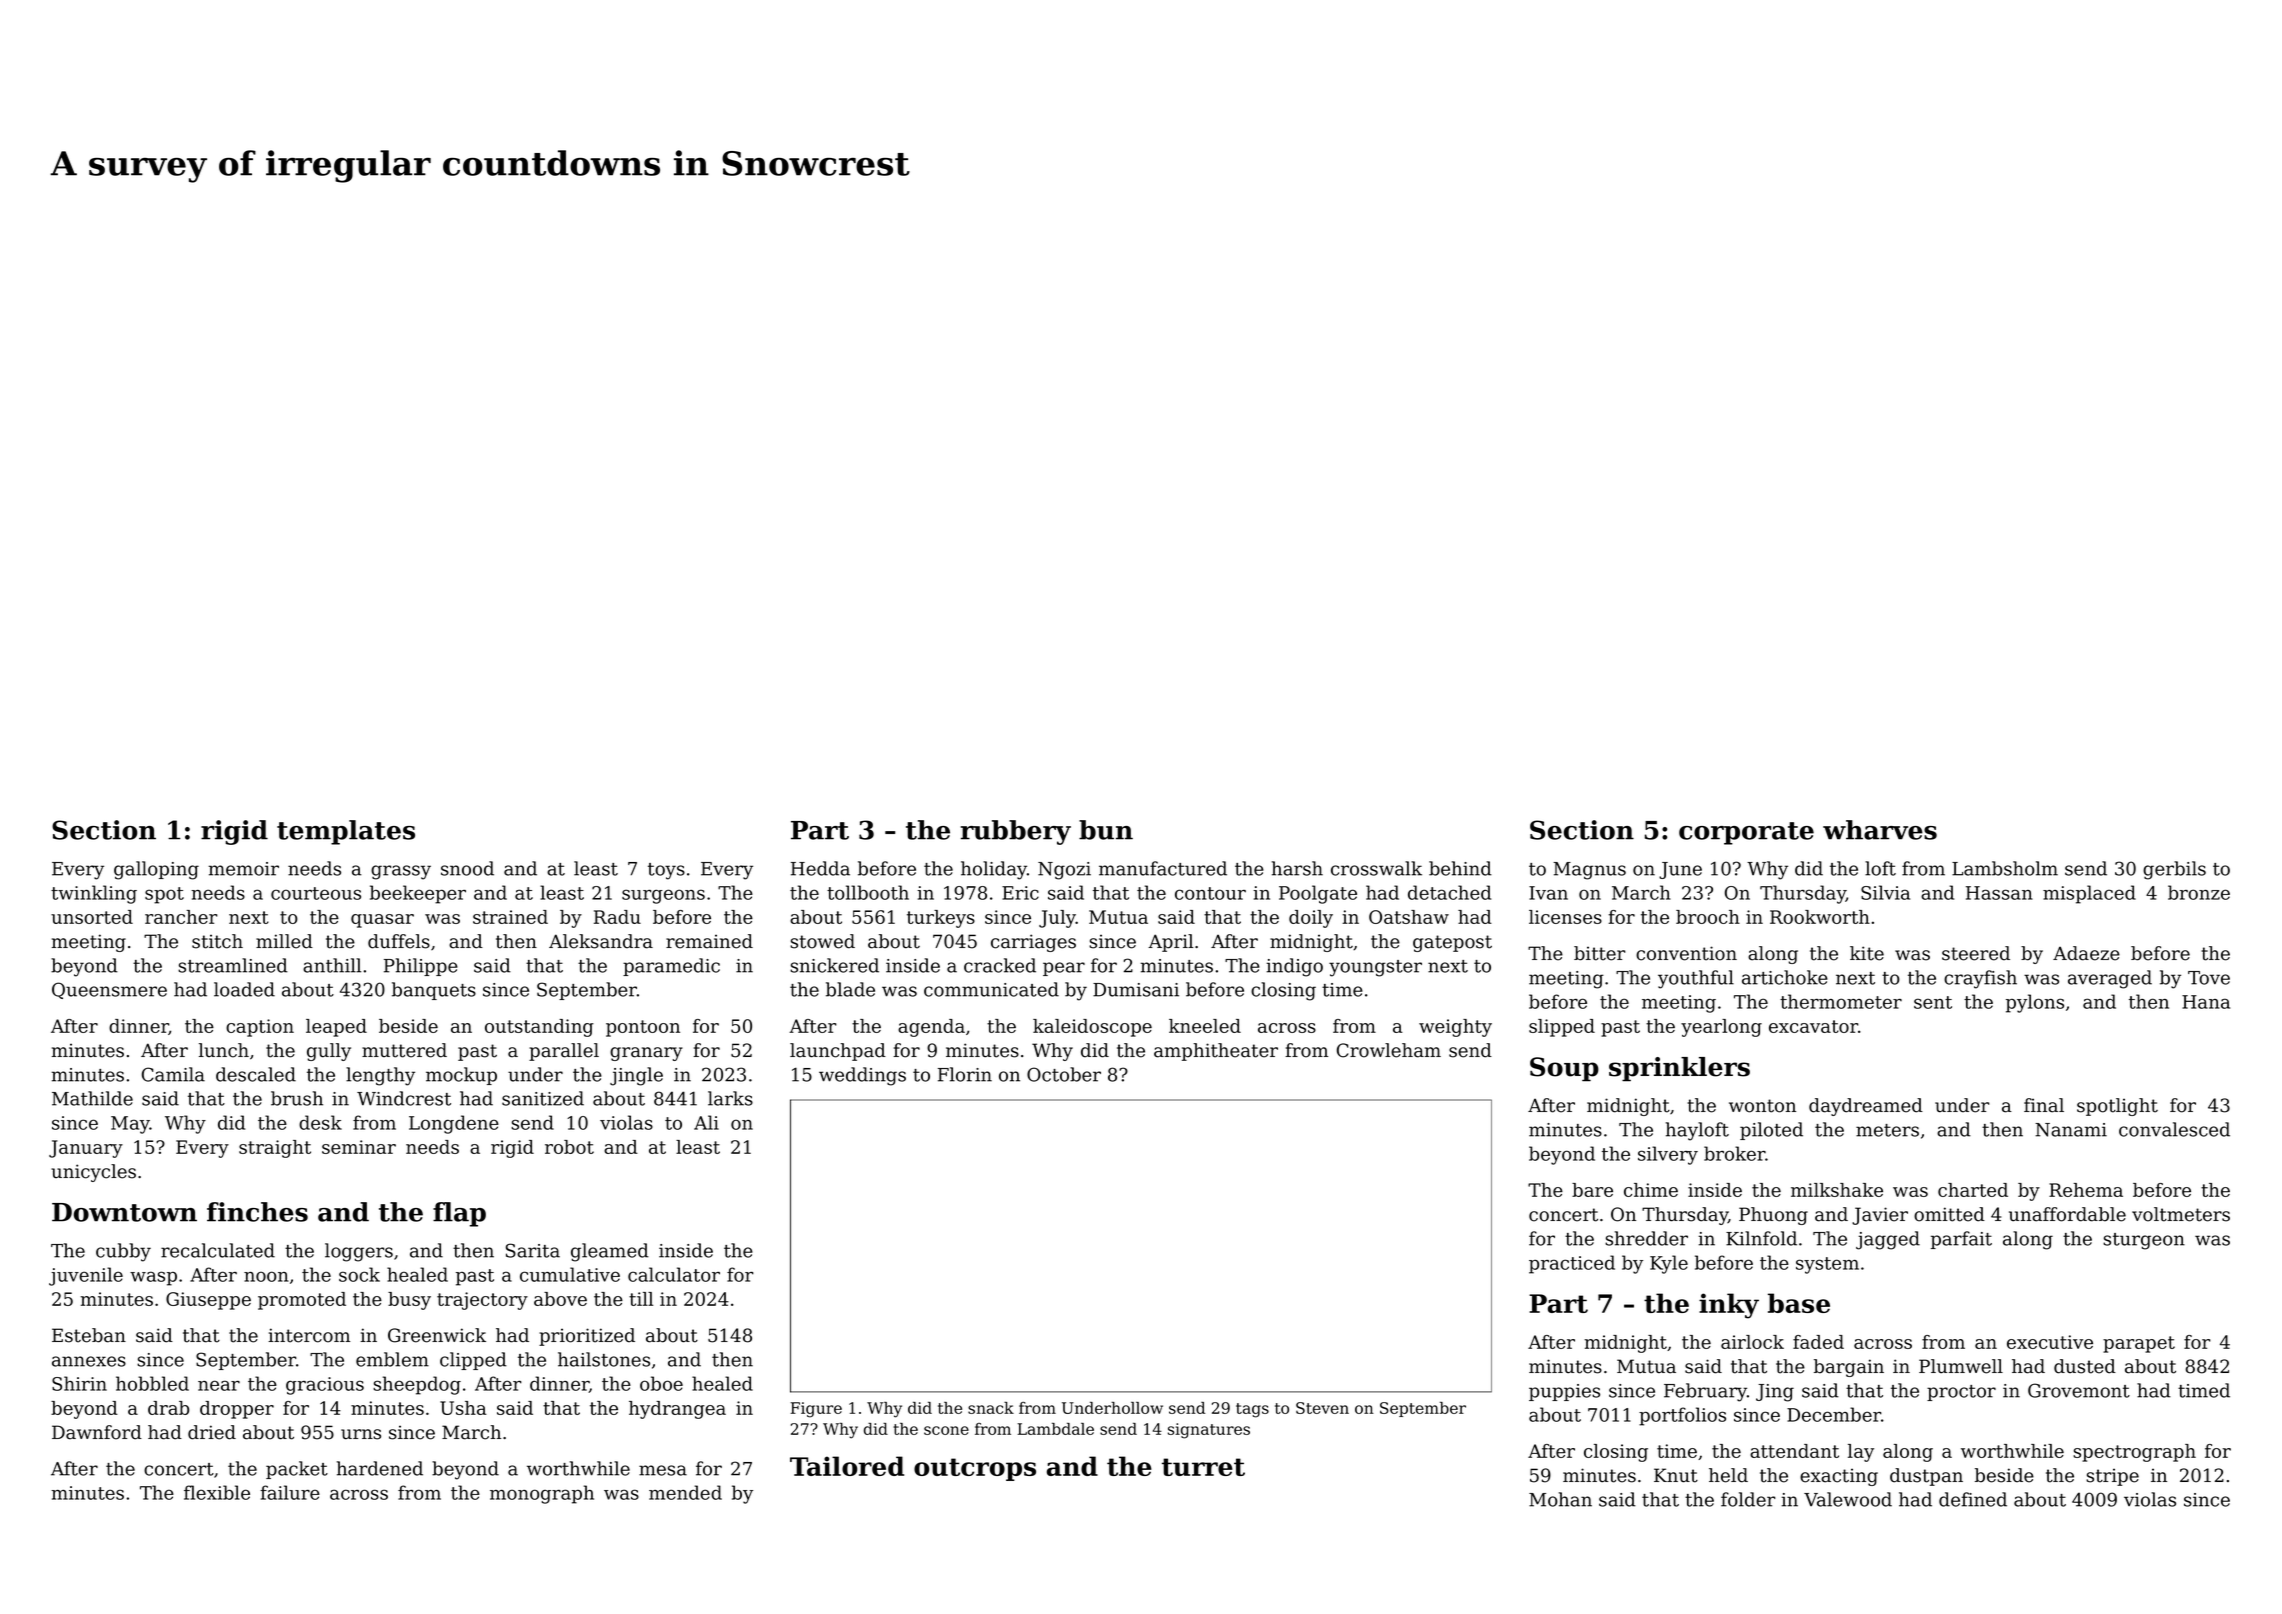  I want to click on wharves, so click(1880, 830).
